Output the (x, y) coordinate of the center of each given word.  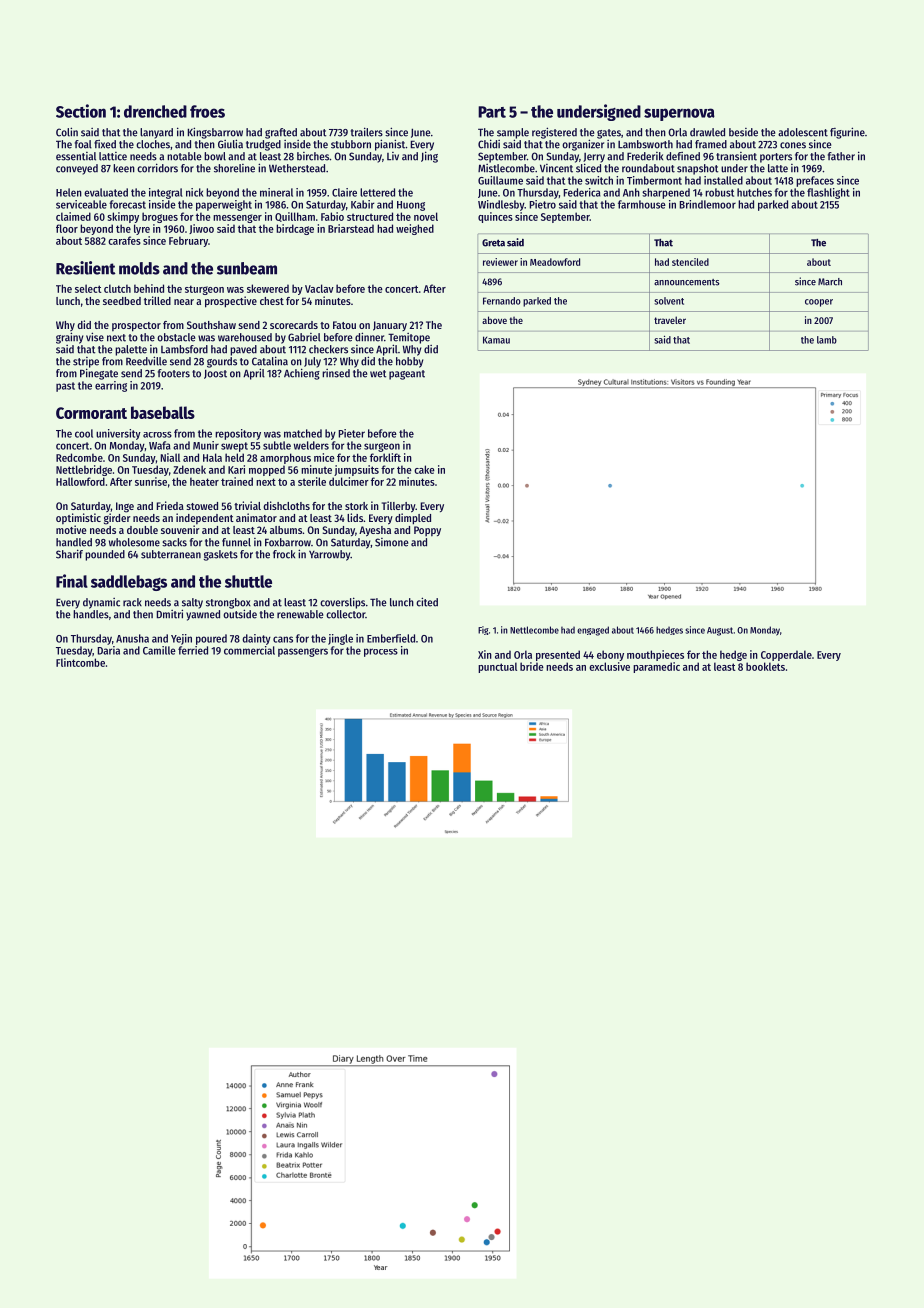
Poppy (427, 531)
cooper (819, 303)
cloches (153, 144)
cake (424, 469)
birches (313, 156)
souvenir (180, 529)
